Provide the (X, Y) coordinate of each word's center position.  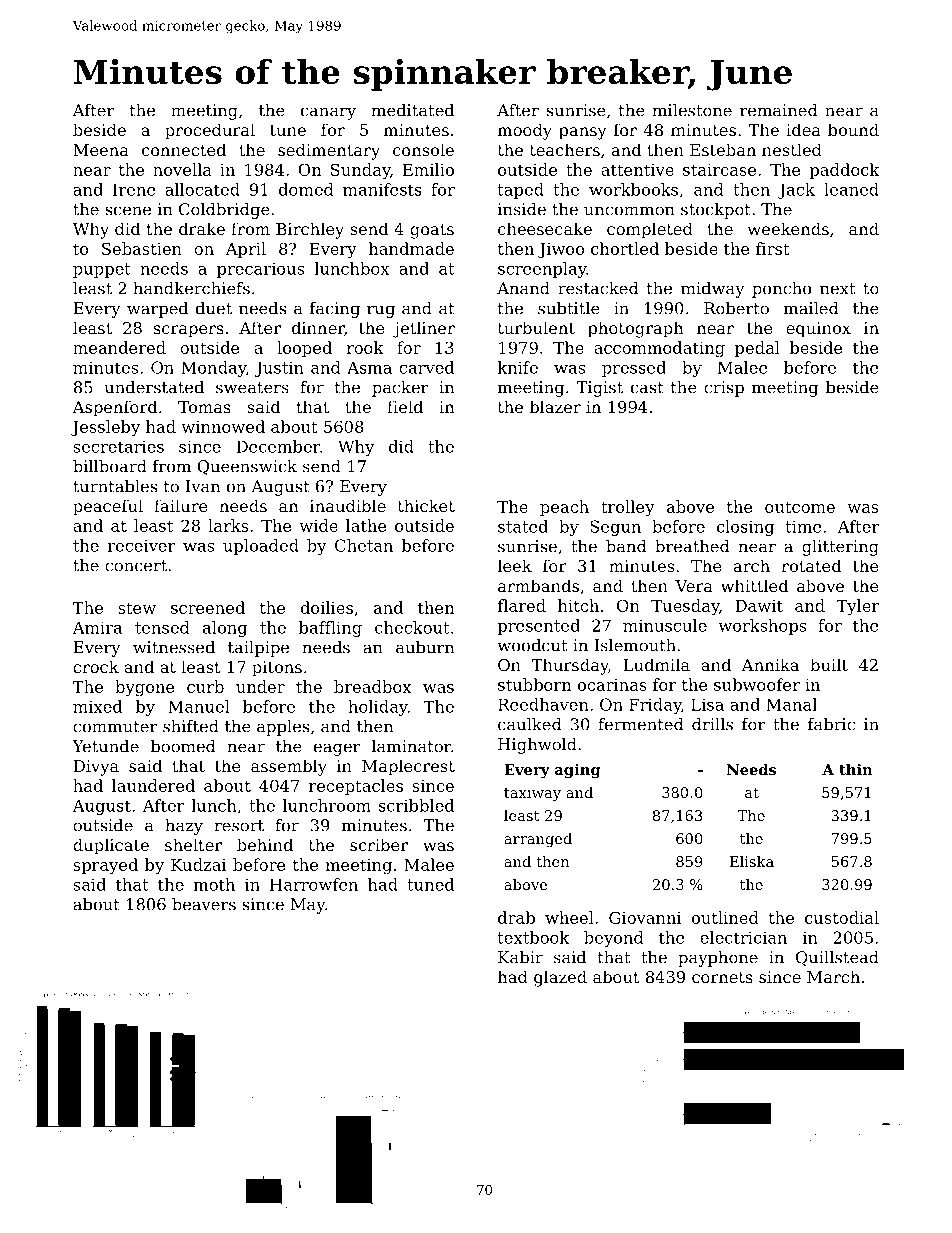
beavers (204, 904)
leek (515, 565)
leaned (851, 189)
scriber (379, 844)
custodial (842, 917)
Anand (523, 288)
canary (328, 113)
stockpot (716, 211)
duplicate (111, 846)
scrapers (189, 331)
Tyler (857, 607)
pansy (583, 133)
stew (137, 608)
